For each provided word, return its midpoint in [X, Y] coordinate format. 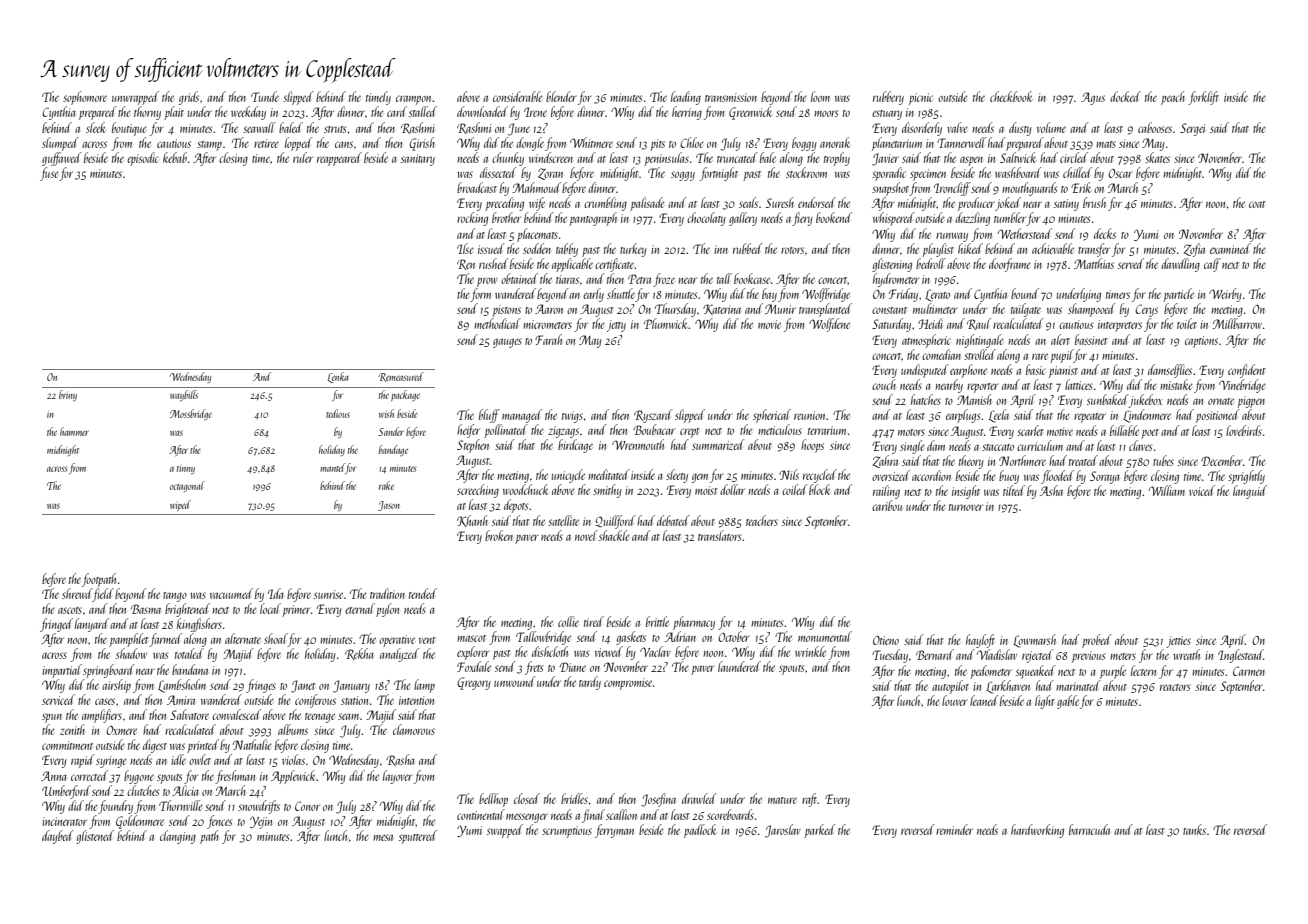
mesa [383, 837]
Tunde [265, 96]
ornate [1221, 401]
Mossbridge [191, 414]
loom [820, 96]
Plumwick [666, 323]
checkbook [1011, 96]
